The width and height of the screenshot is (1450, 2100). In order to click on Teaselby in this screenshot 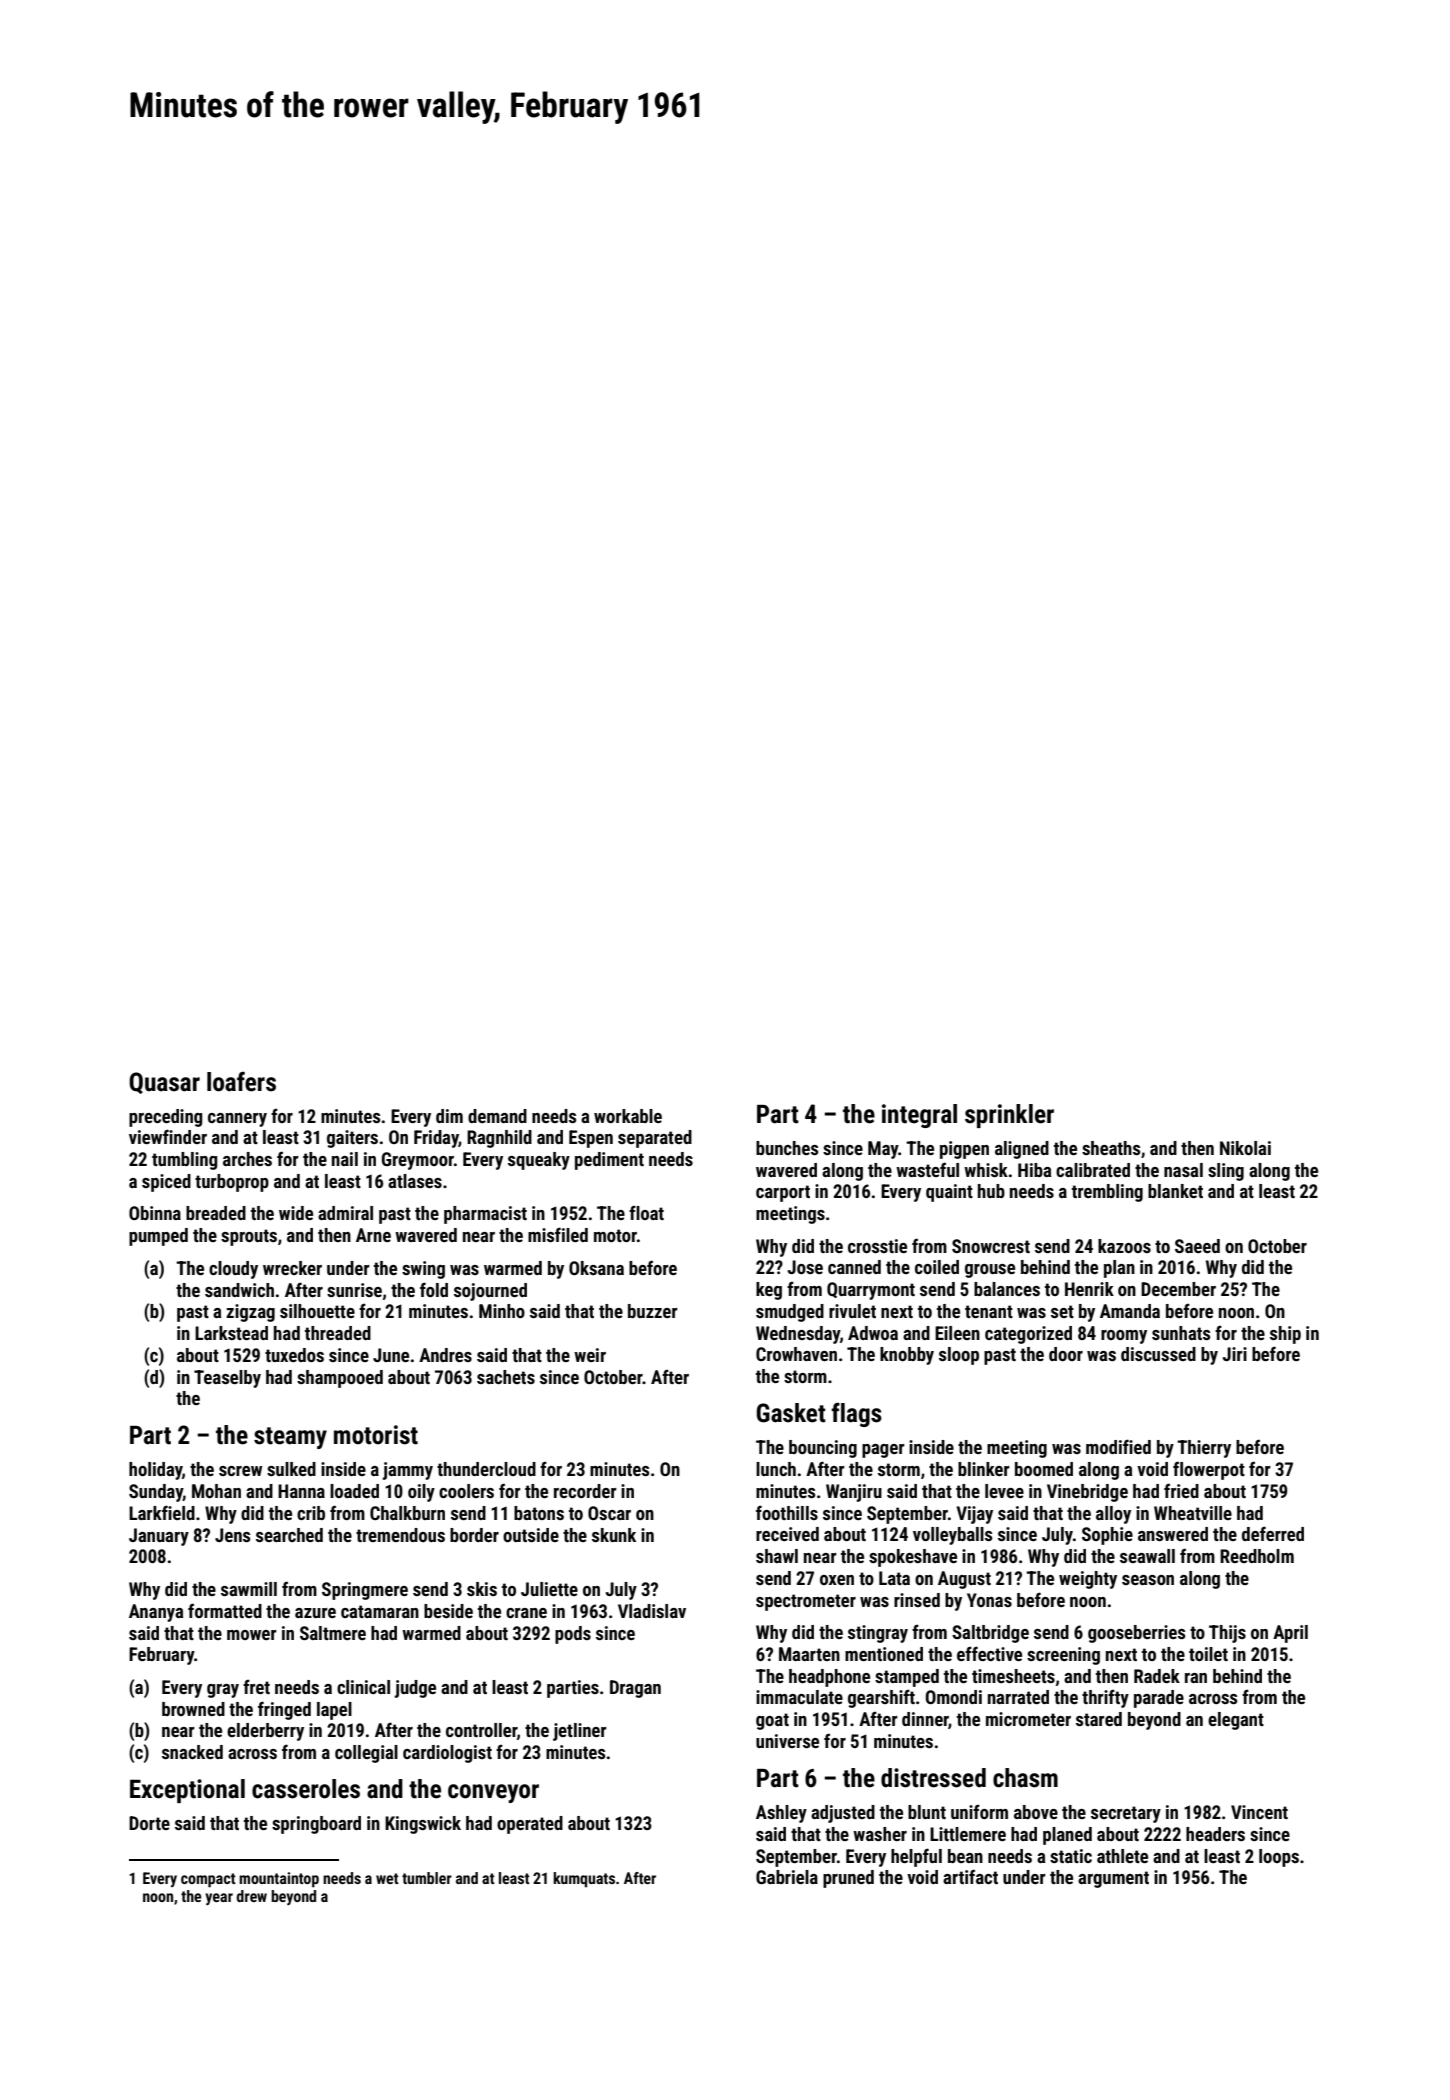, I will do `click(227, 1379)`.
